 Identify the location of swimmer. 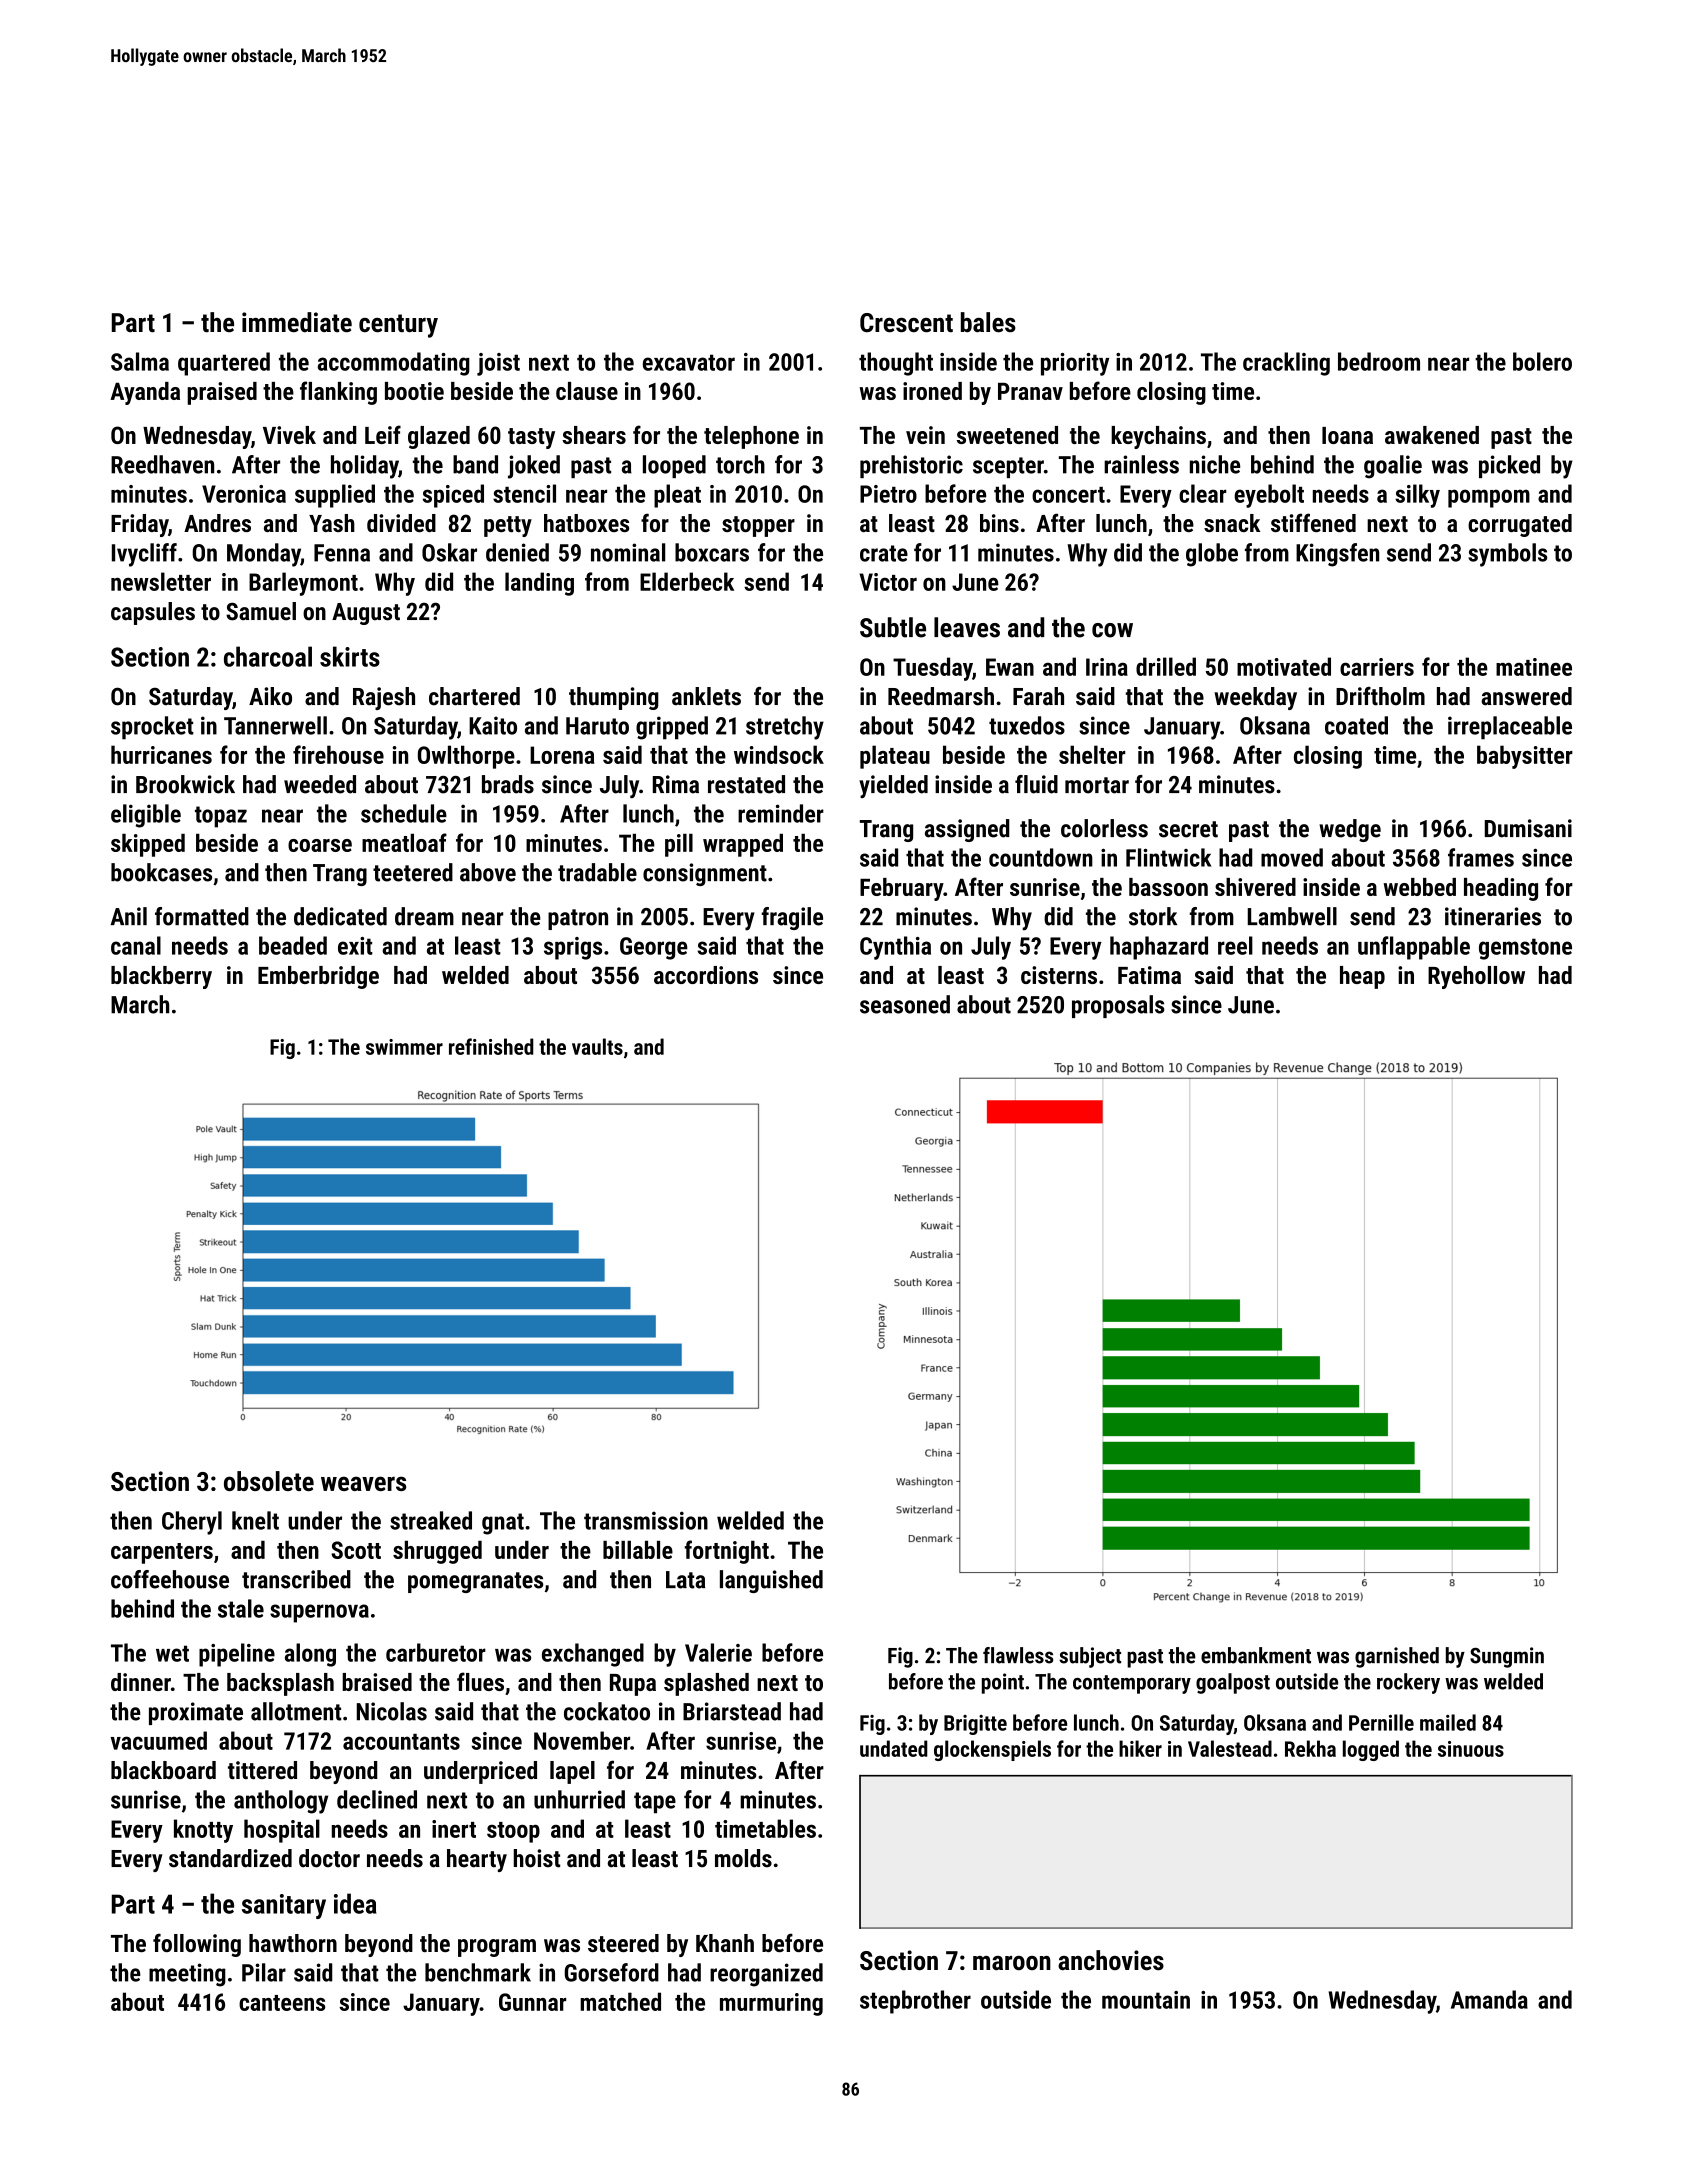
(404, 1047).
